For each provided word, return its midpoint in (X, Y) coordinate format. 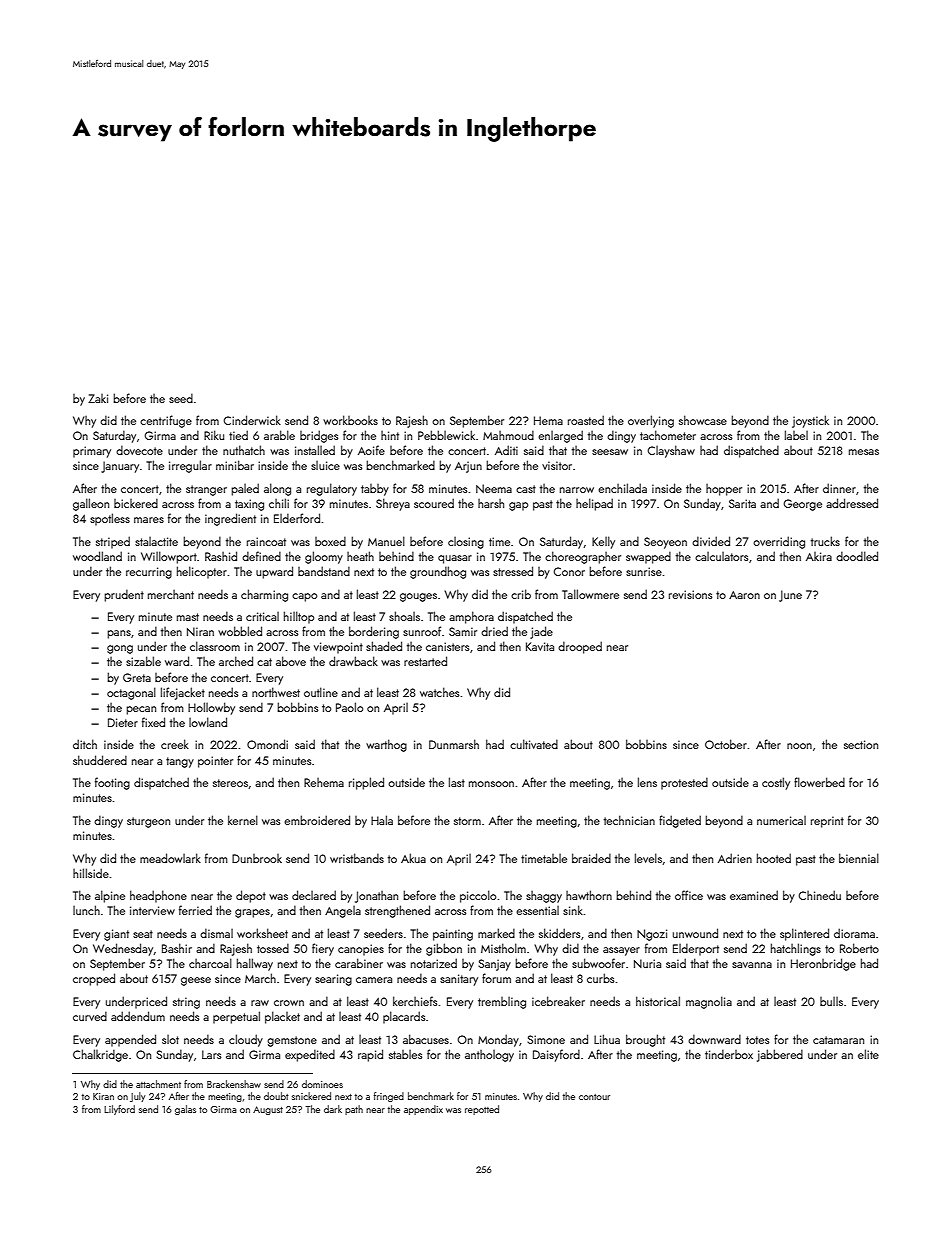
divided (711, 541)
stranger (206, 490)
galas (185, 1110)
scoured (434, 503)
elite (868, 1054)
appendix (423, 1110)
